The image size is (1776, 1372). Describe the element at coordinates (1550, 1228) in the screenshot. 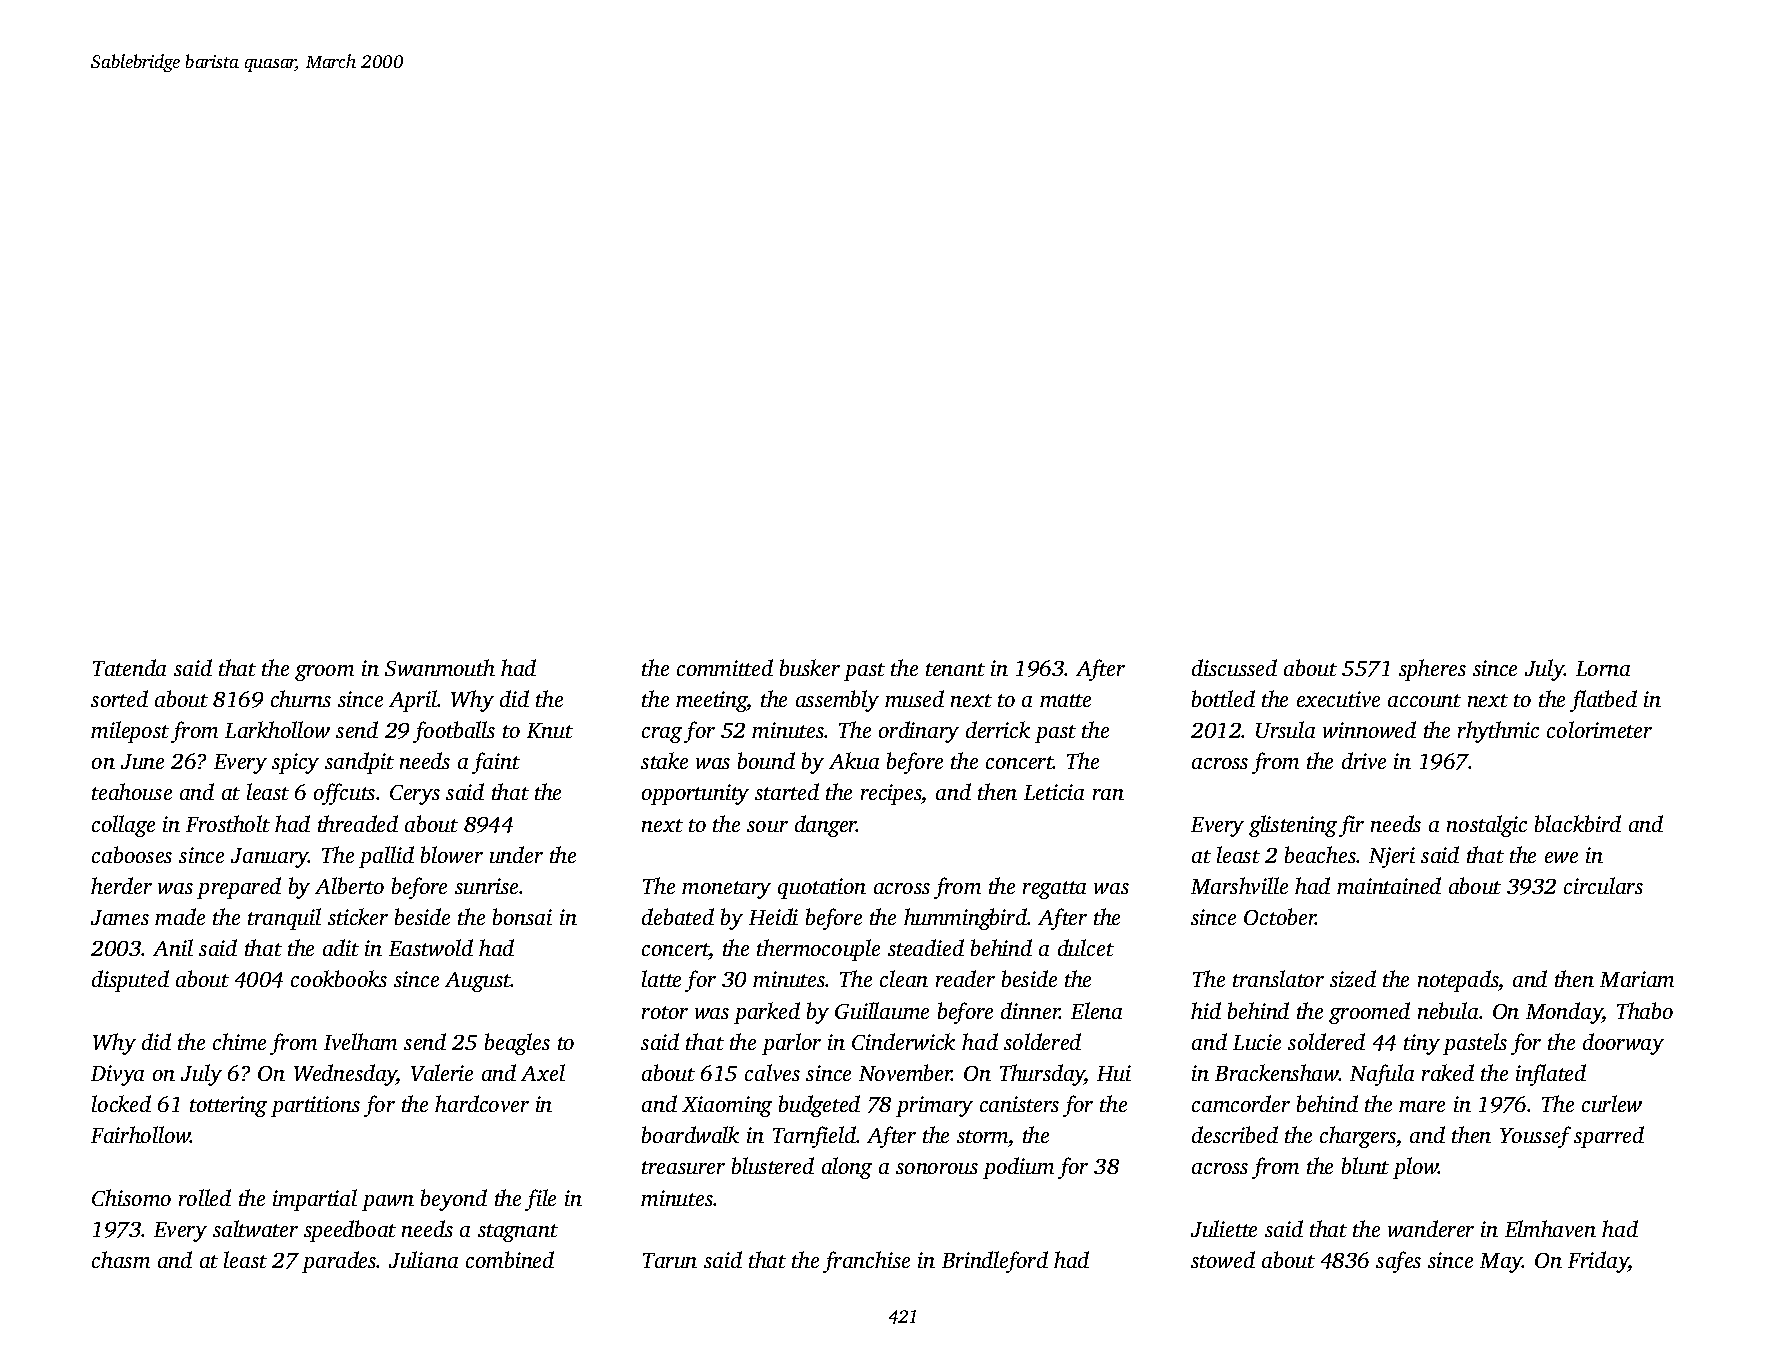

I see `Elmhaven` at that location.
